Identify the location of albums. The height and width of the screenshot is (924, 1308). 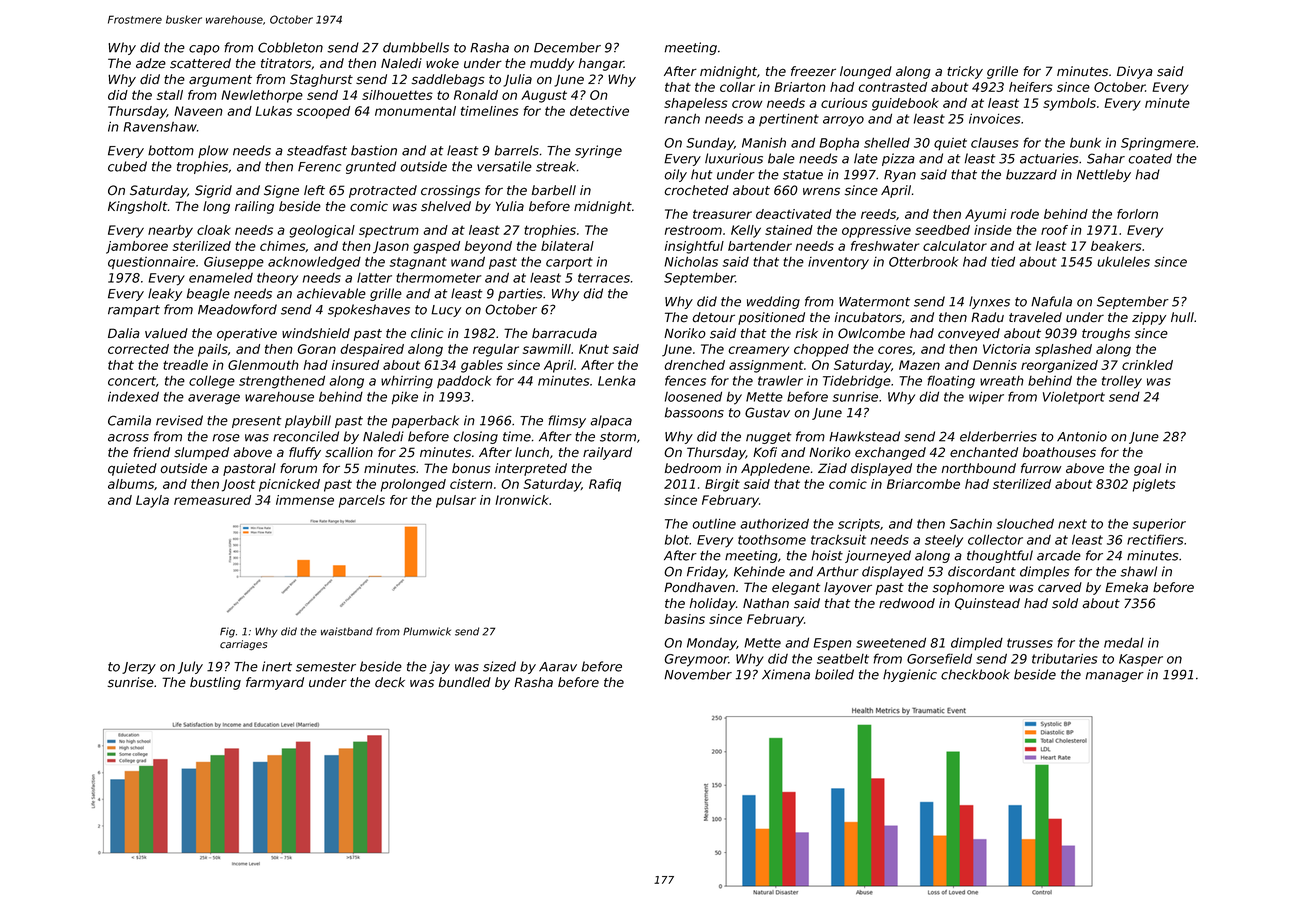
(131, 484).
